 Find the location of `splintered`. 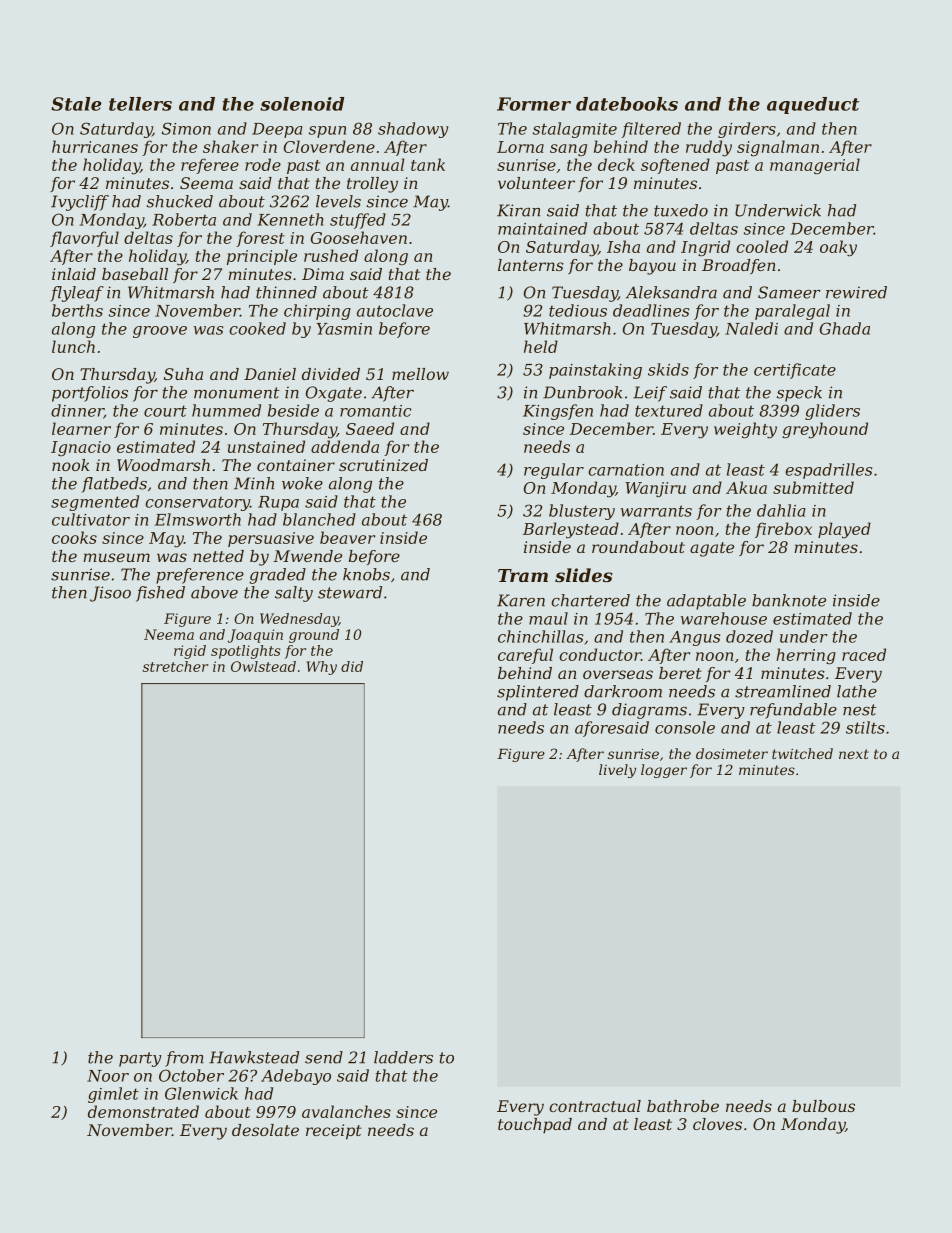

splintered is located at coordinates (538, 693).
